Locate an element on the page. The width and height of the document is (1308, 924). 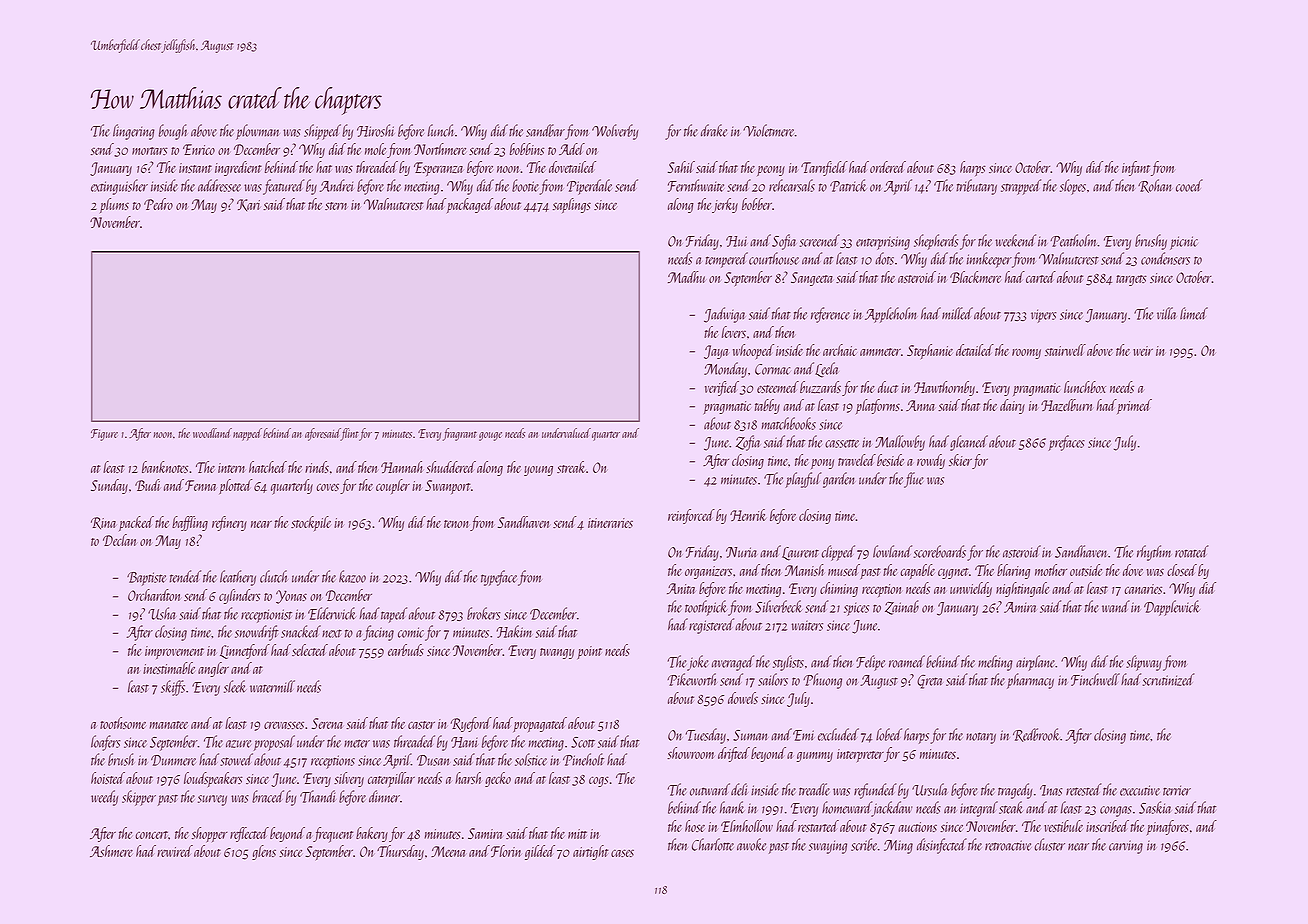
glens is located at coordinates (264, 852).
